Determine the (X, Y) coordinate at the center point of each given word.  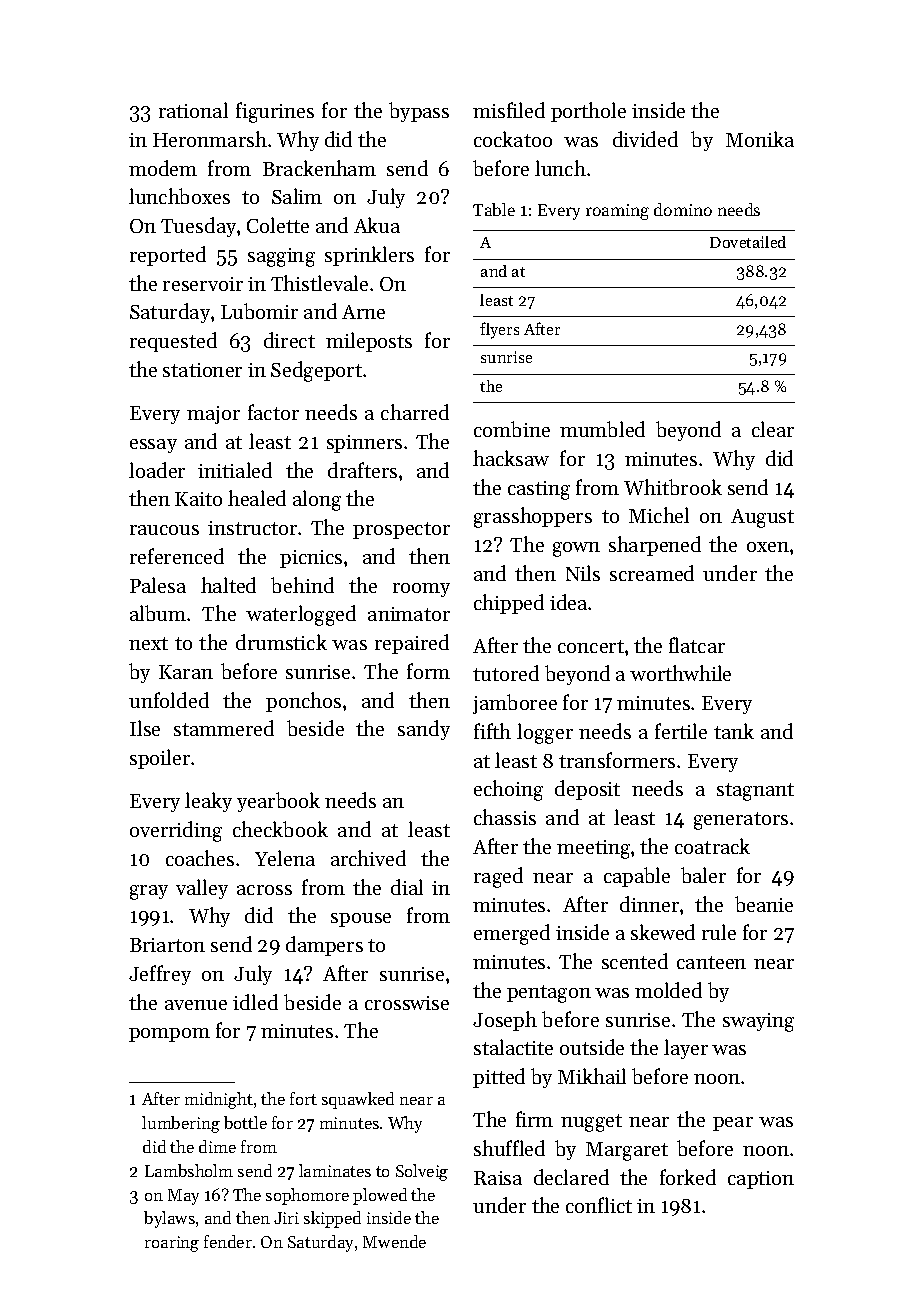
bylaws (169, 1219)
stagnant (755, 792)
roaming (617, 212)
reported (168, 256)
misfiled (509, 110)
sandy (424, 730)
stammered (224, 728)
